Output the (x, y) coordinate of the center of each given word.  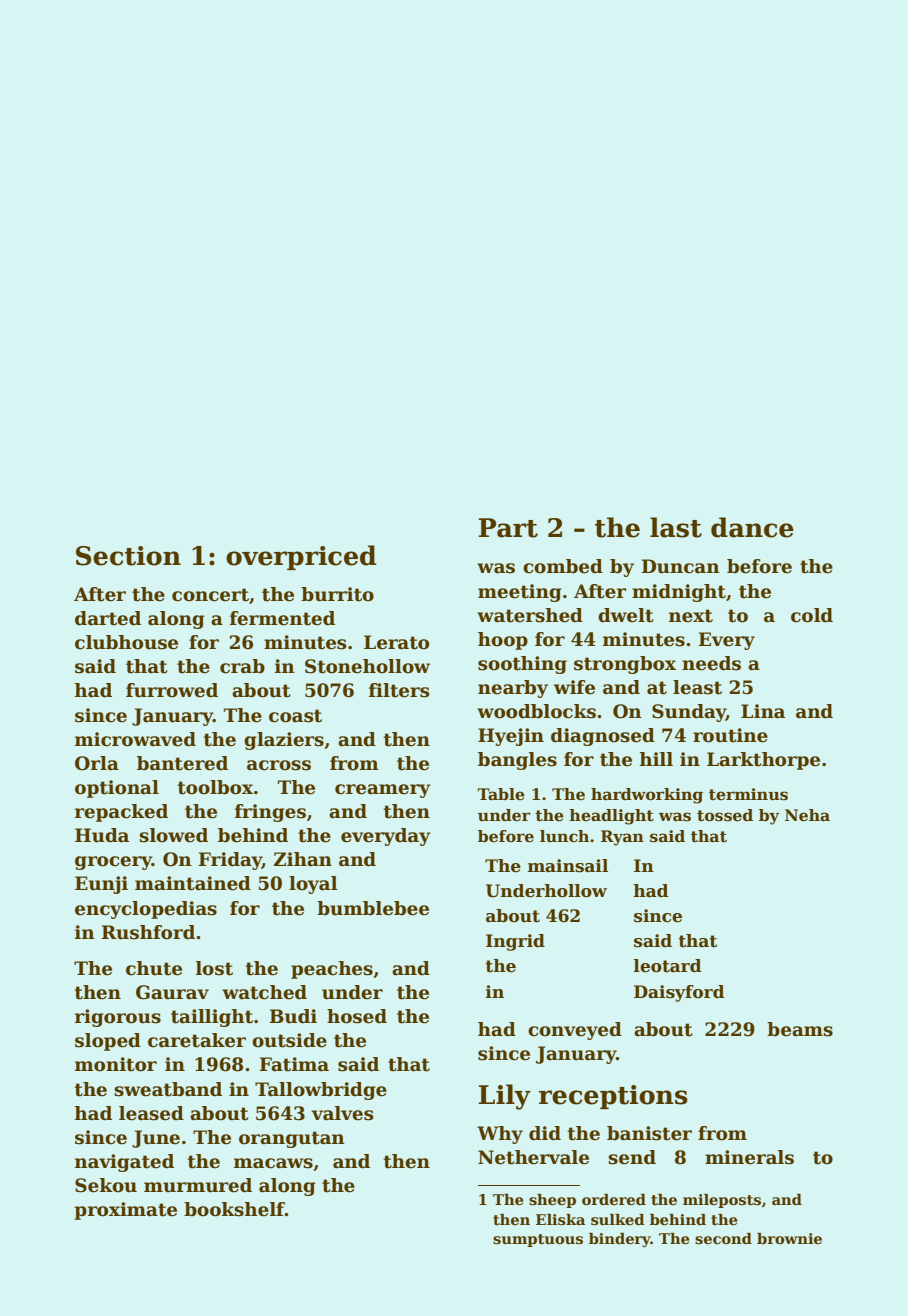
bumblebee (373, 908)
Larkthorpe (763, 761)
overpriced (301, 557)
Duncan (681, 566)
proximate (126, 1211)
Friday (230, 861)
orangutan (292, 1139)
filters (399, 690)
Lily (505, 1097)
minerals (749, 1157)
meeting (520, 593)
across (279, 765)
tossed (725, 815)
